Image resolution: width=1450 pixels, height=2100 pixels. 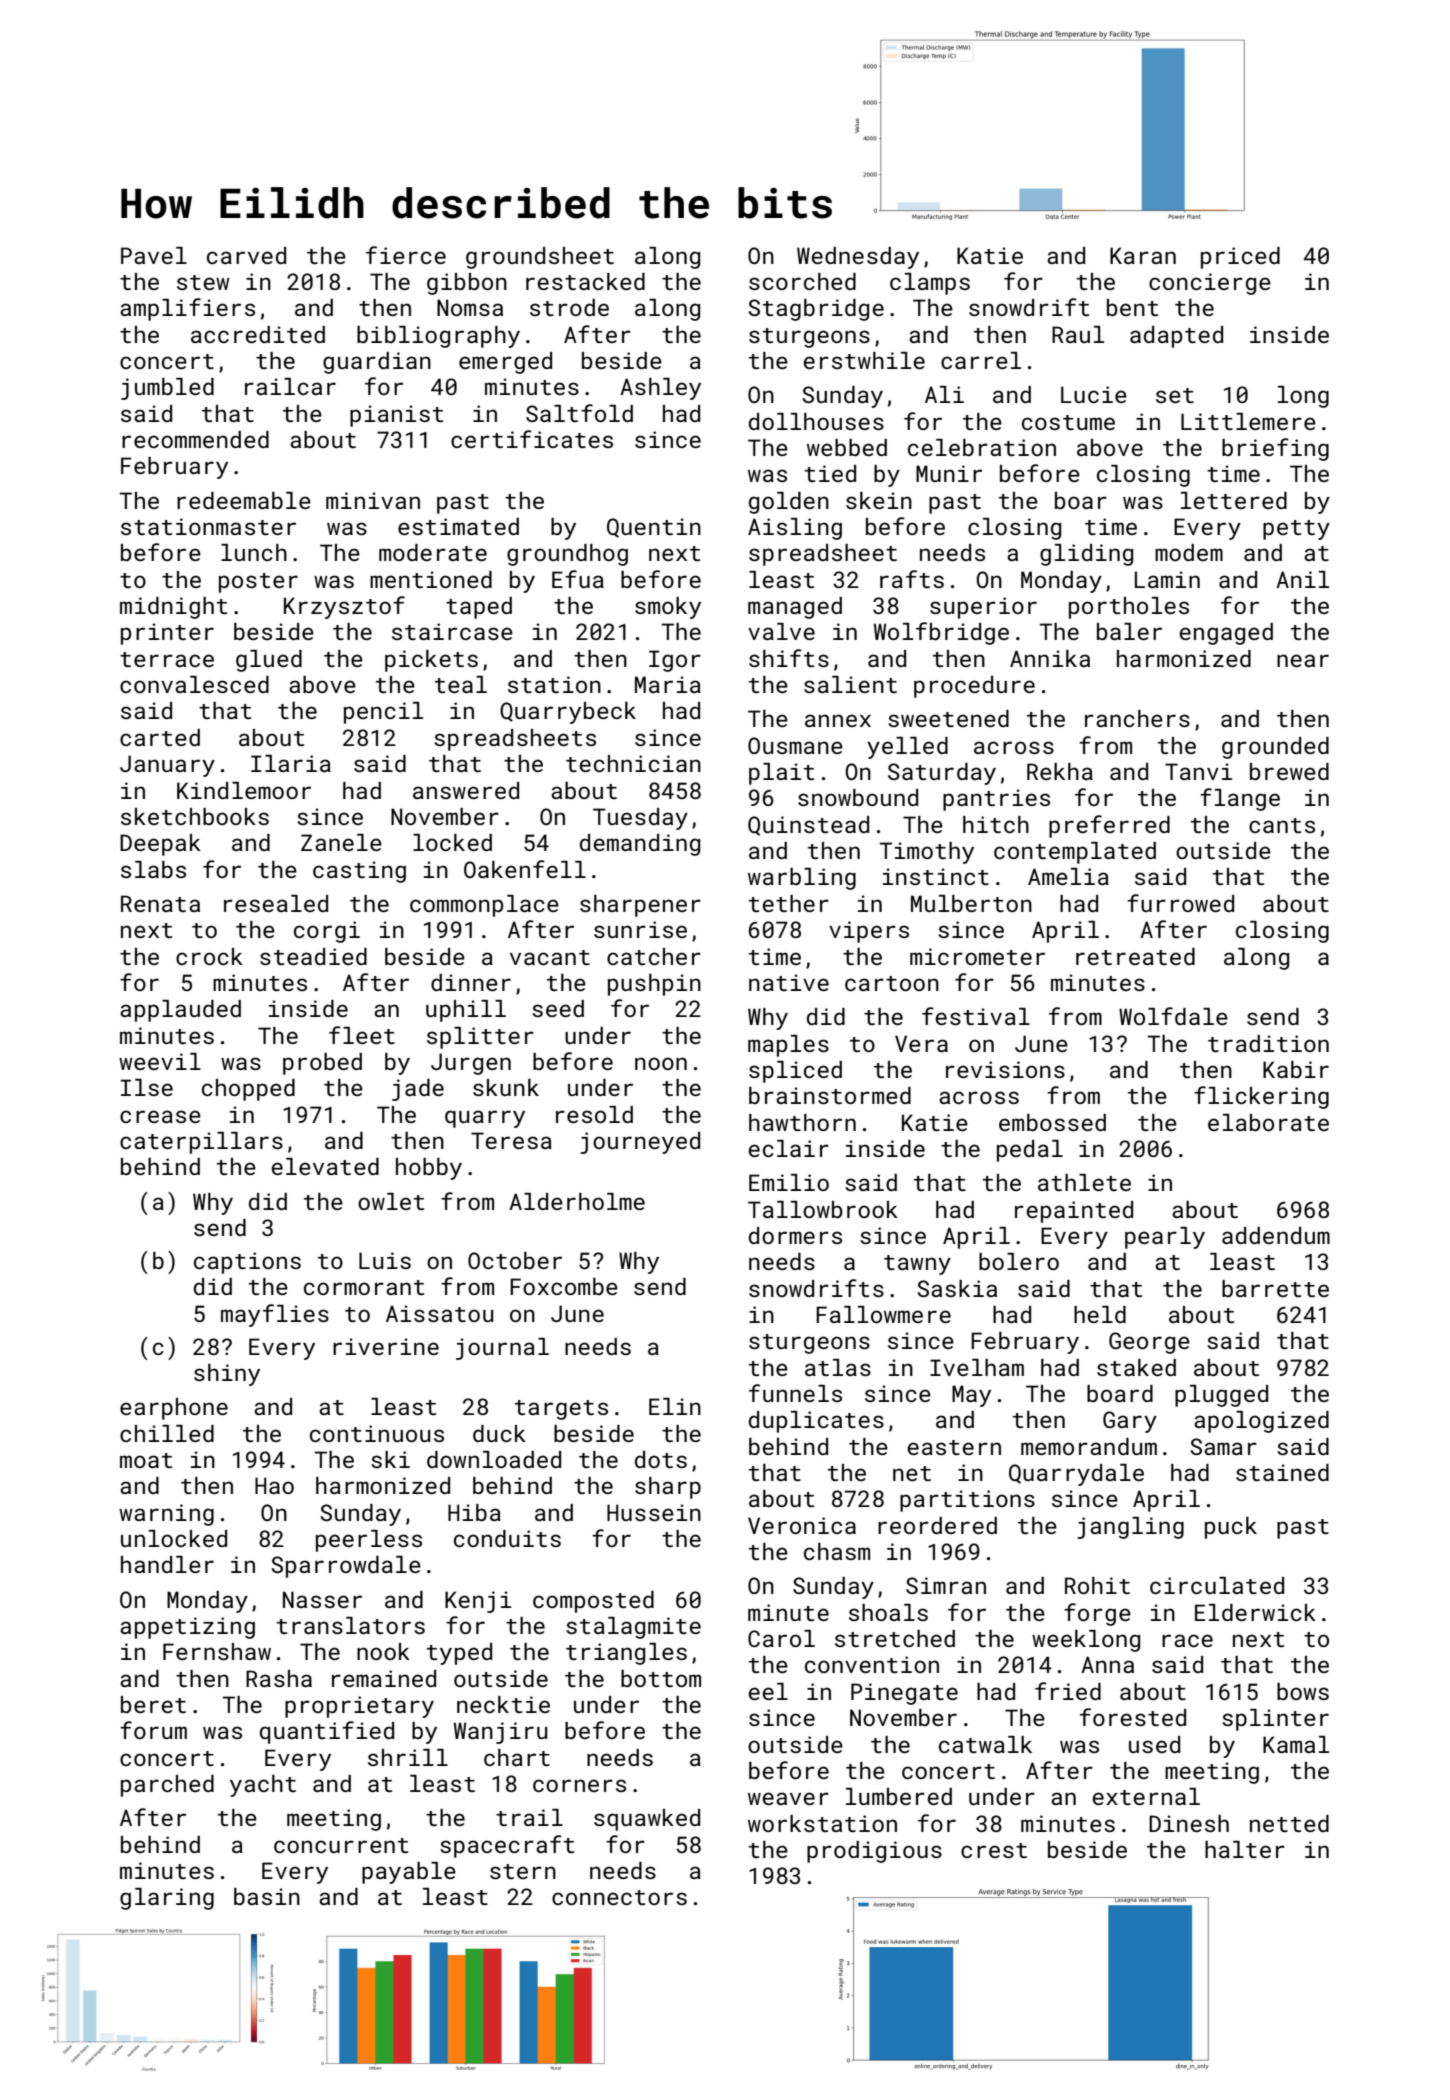 I want to click on Pavel, so click(x=154, y=255).
